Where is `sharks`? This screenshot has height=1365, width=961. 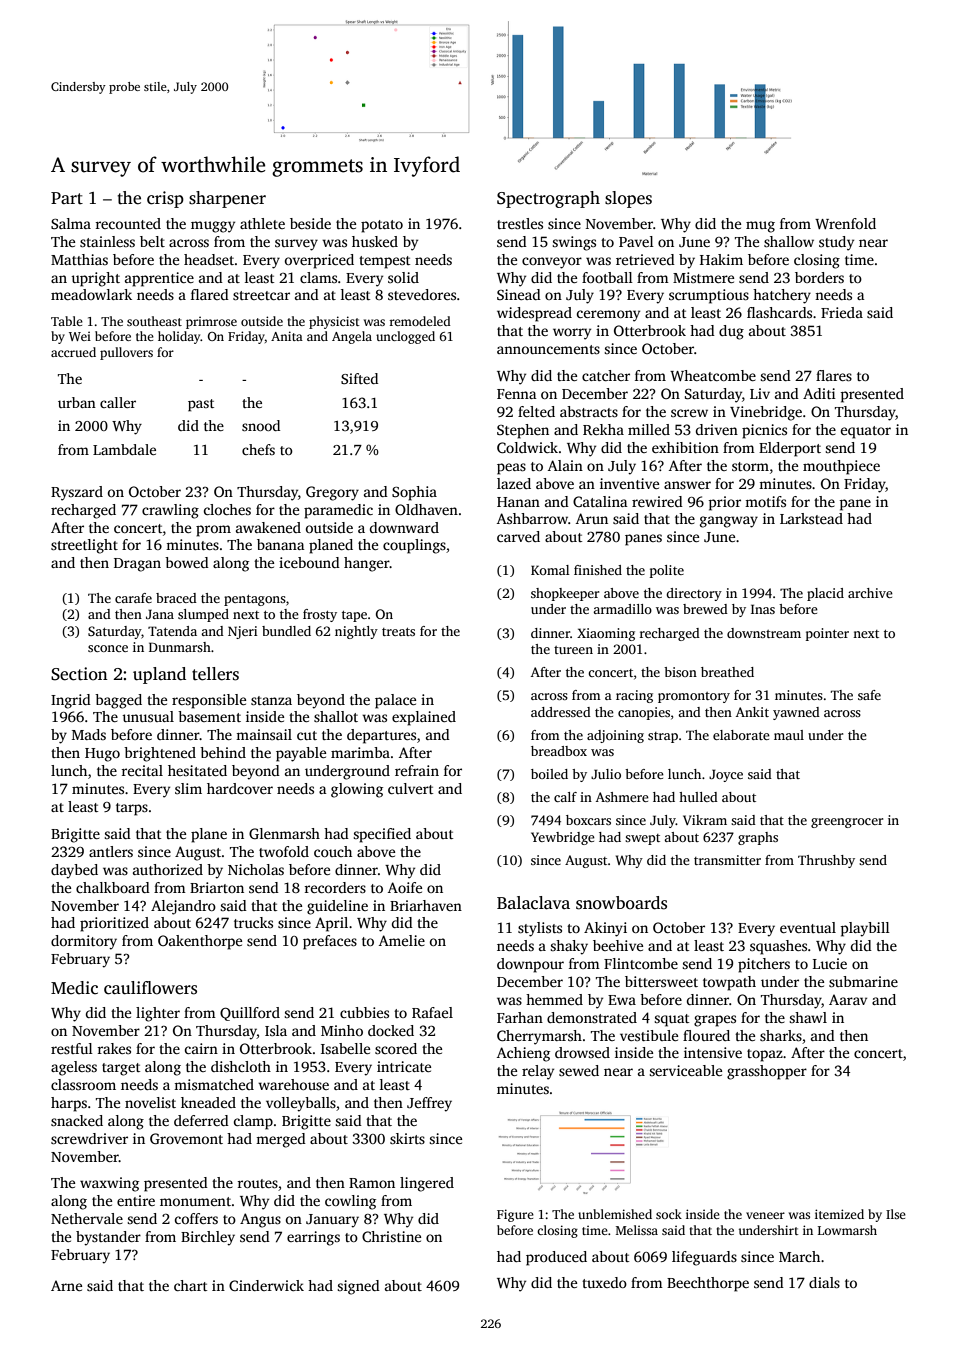 sharks is located at coordinates (781, 1035).
